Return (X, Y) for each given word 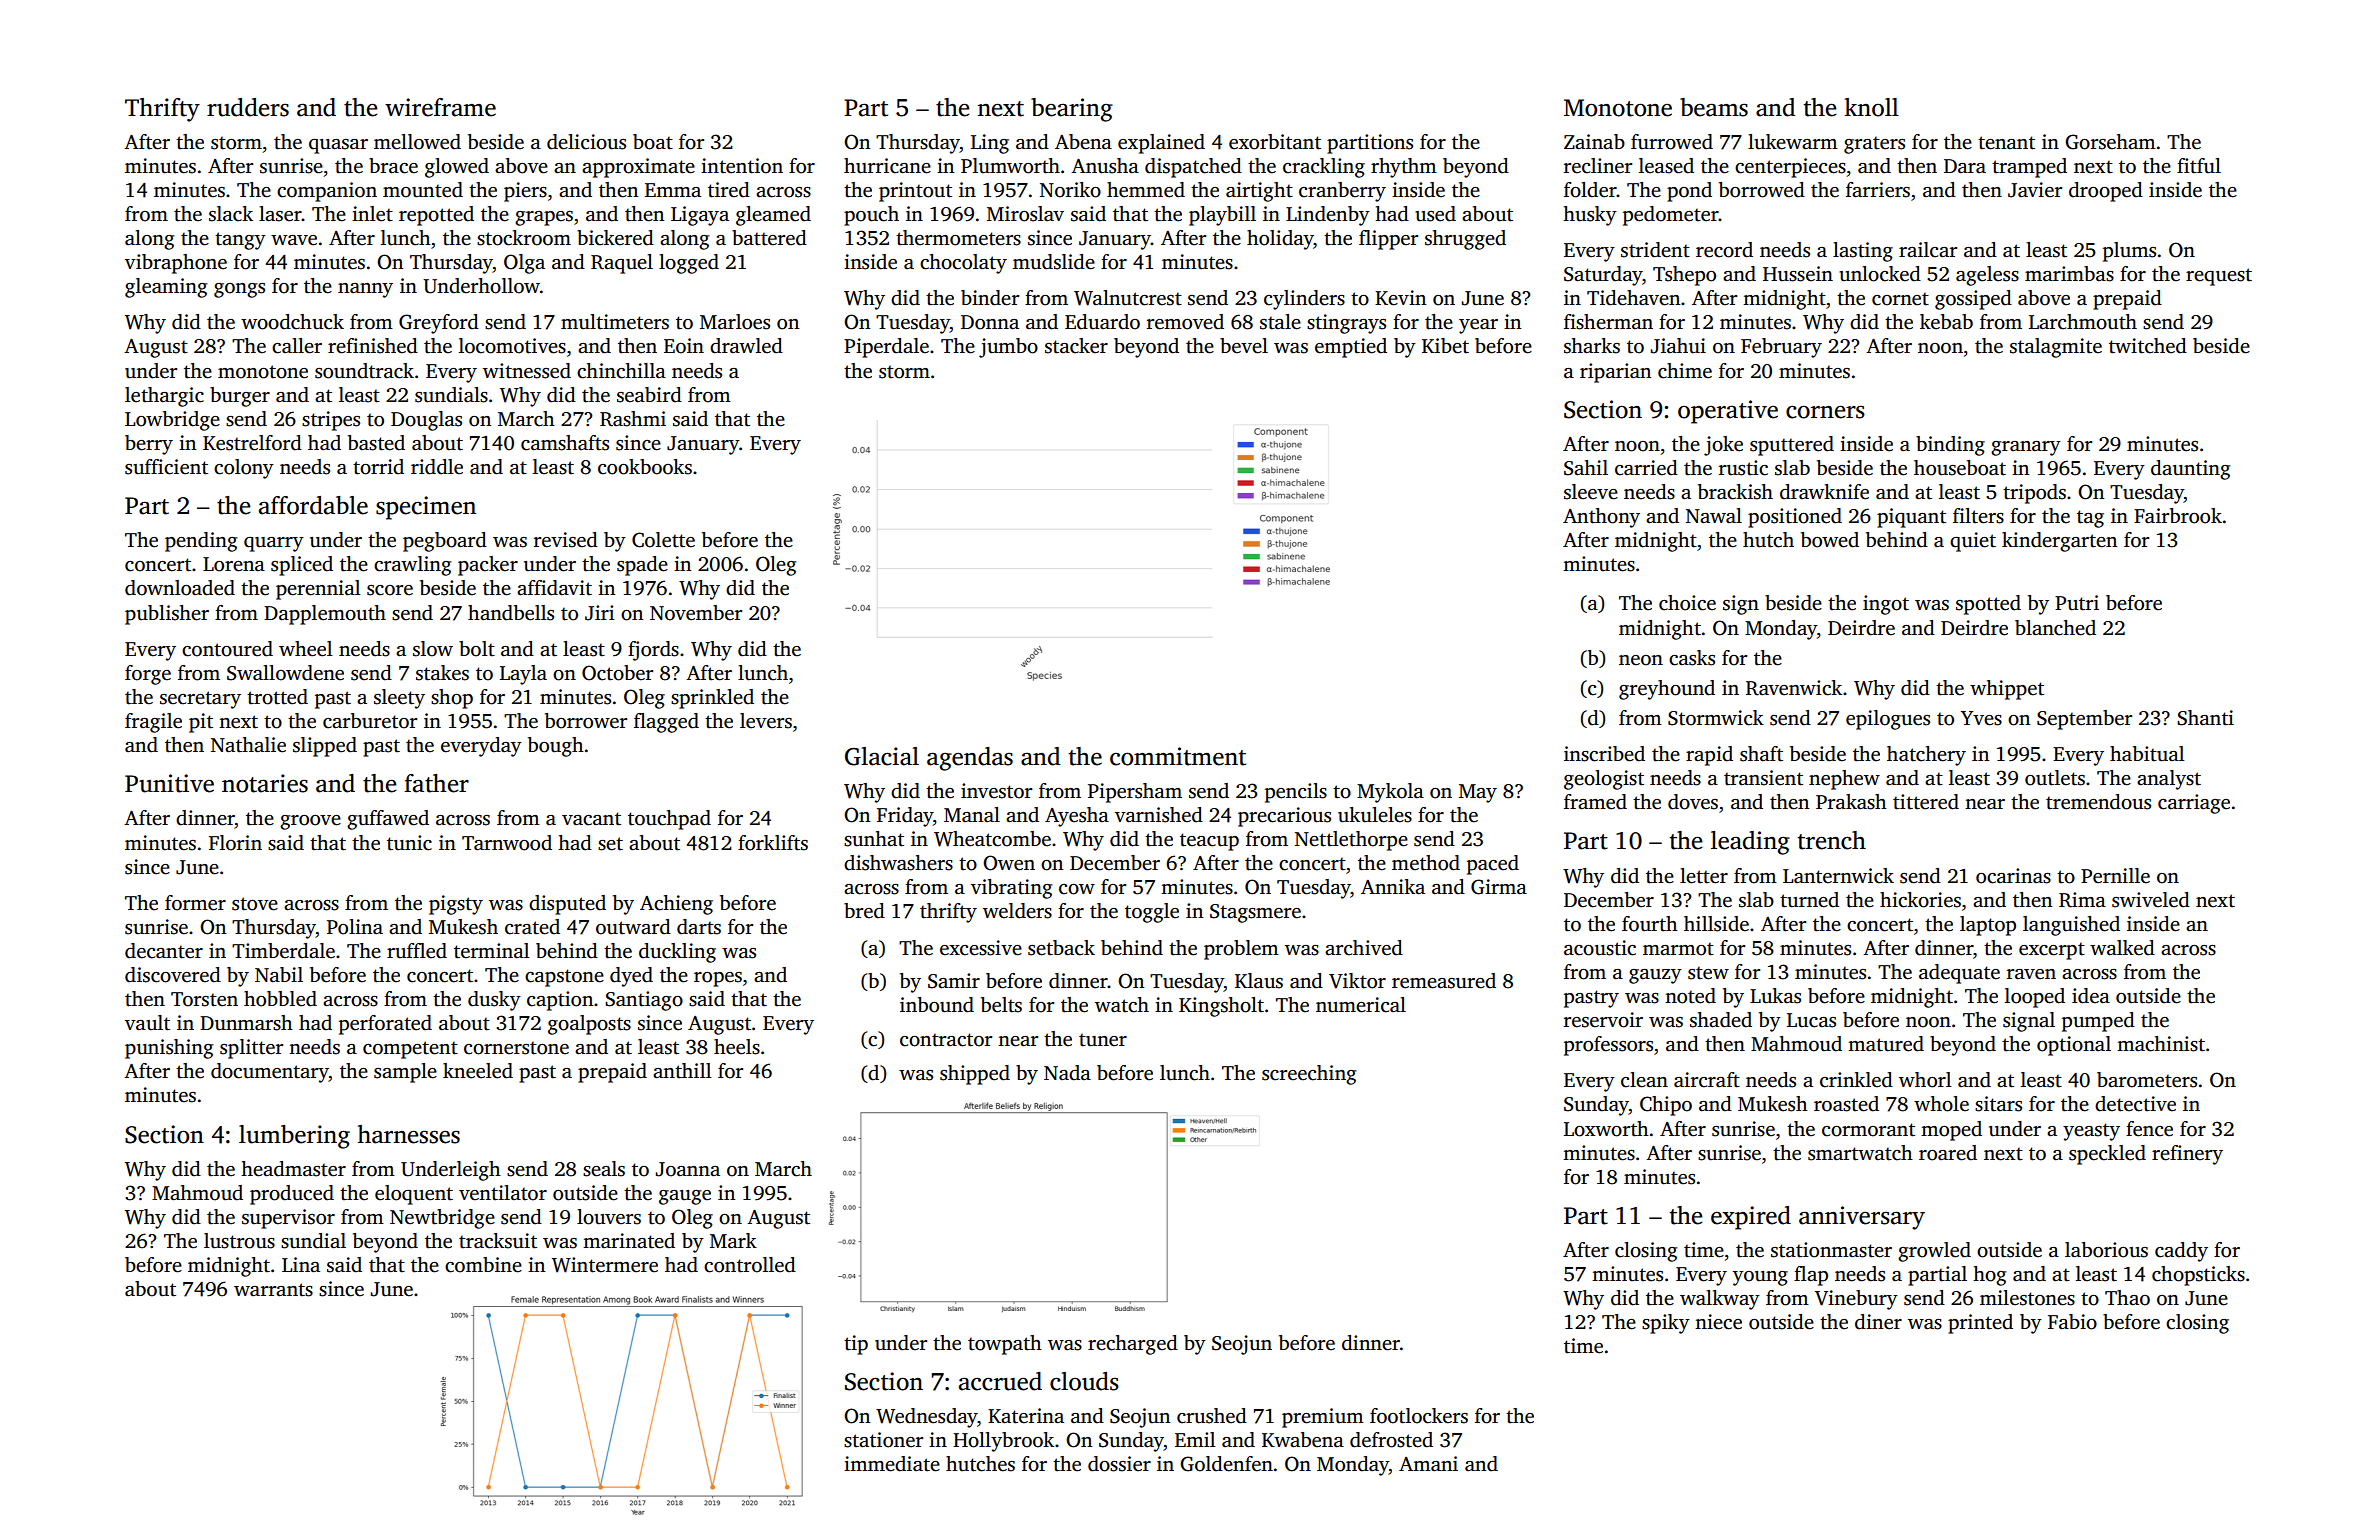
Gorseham (2110, 142)
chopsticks (2198, 1276)
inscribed (1604, 754)
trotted (277, 697)
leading (1750, 843)
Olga (524, 264)
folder (1590, 190)
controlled (750, 1265)
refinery (2187, 1155)
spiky (1666, 1324)
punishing (169, 1049)
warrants (273, 1290)
